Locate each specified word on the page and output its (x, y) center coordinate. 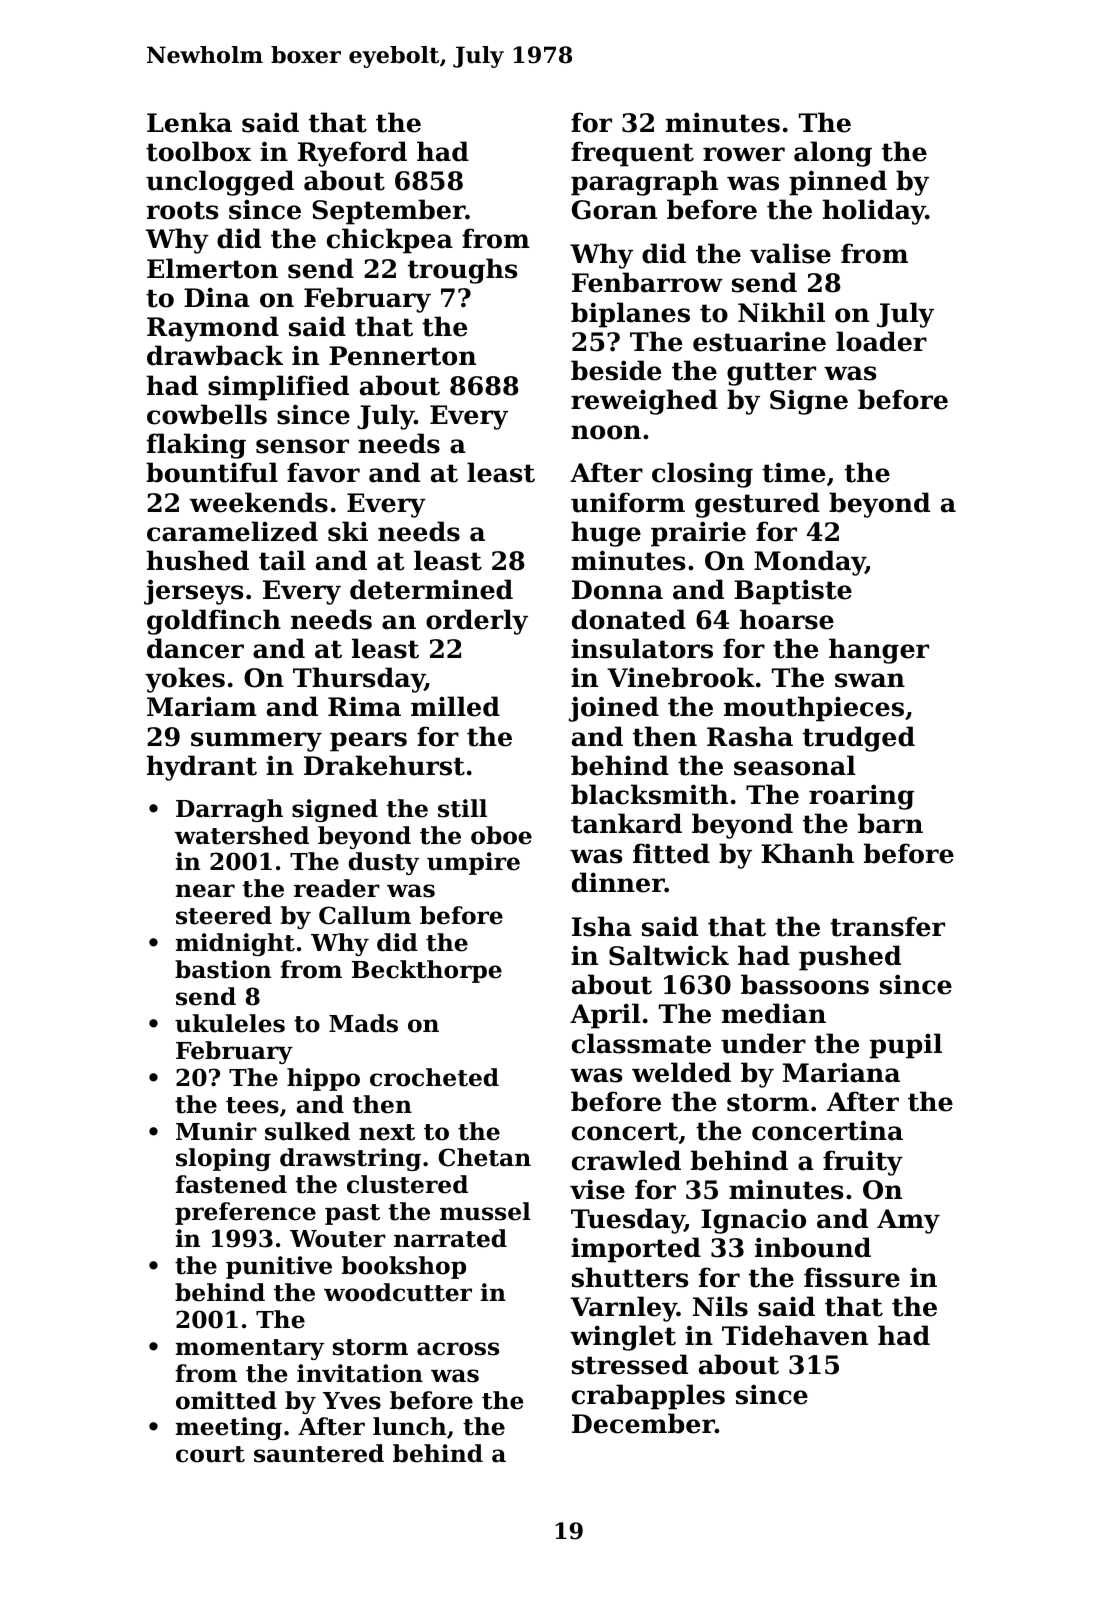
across (458, 1349)
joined (614, 709)
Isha (602, 926)
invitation (360, 1373)
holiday (874, 212)
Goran (614, 210)
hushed (198, 560)
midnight (235, 944)
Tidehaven (795, 1335)
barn (890, 823)
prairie (698, 534)
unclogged (220, 183)
